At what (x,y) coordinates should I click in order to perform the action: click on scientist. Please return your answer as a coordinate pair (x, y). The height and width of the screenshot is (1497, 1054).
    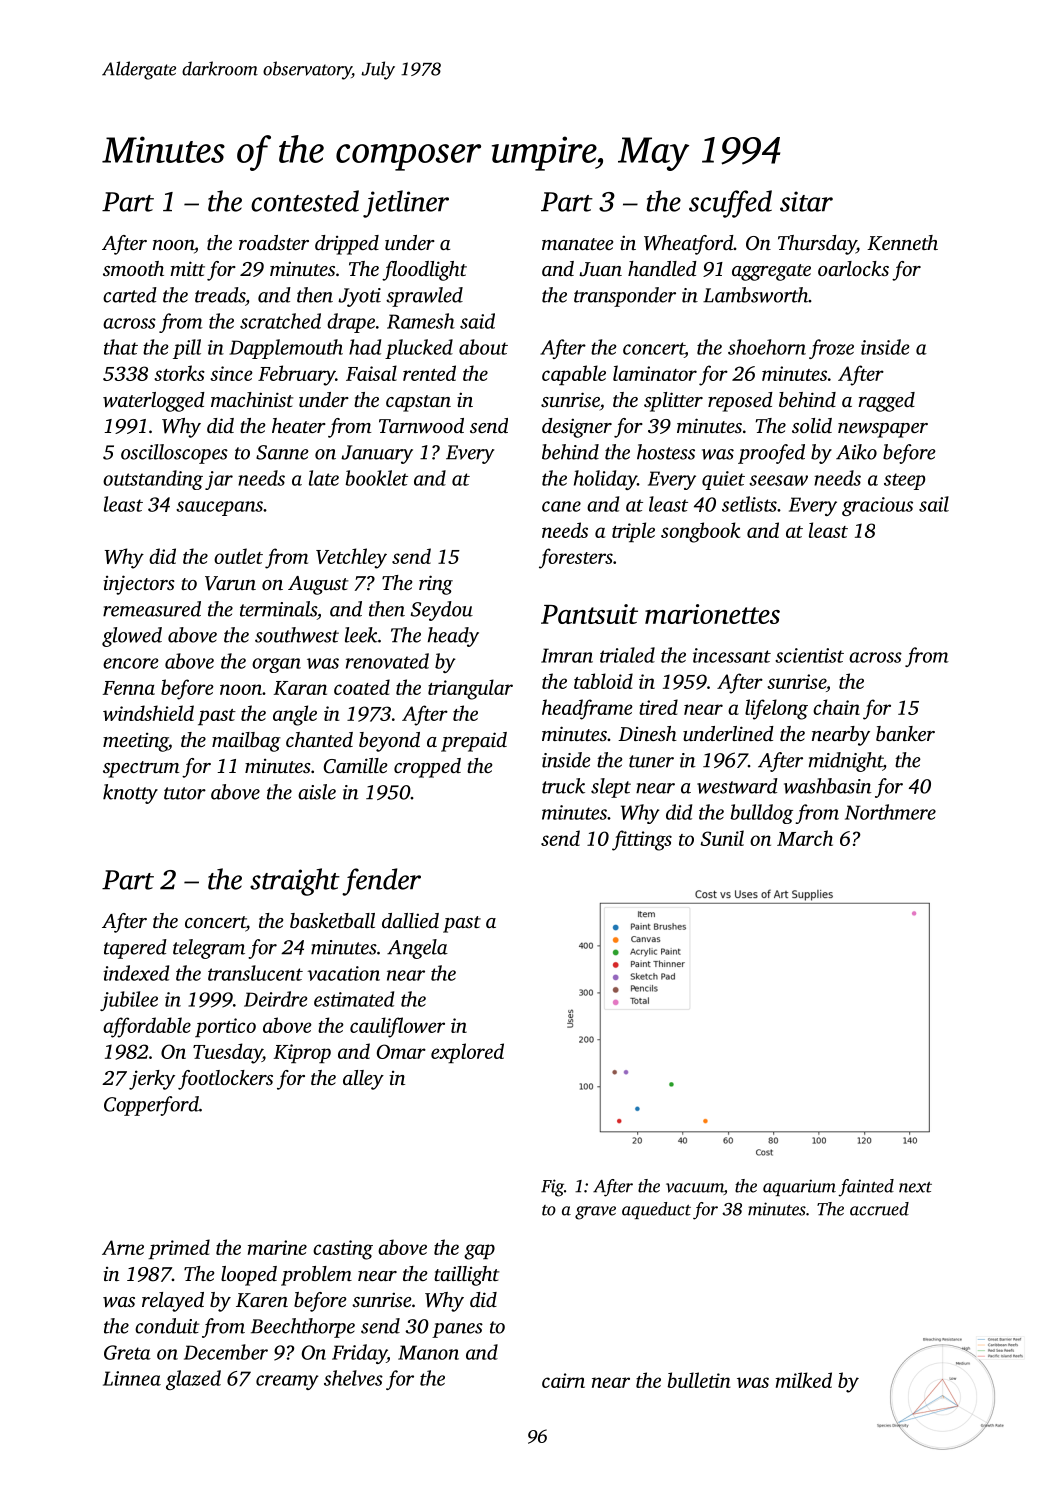
    Looking at the image, I should click on (809, 655).
